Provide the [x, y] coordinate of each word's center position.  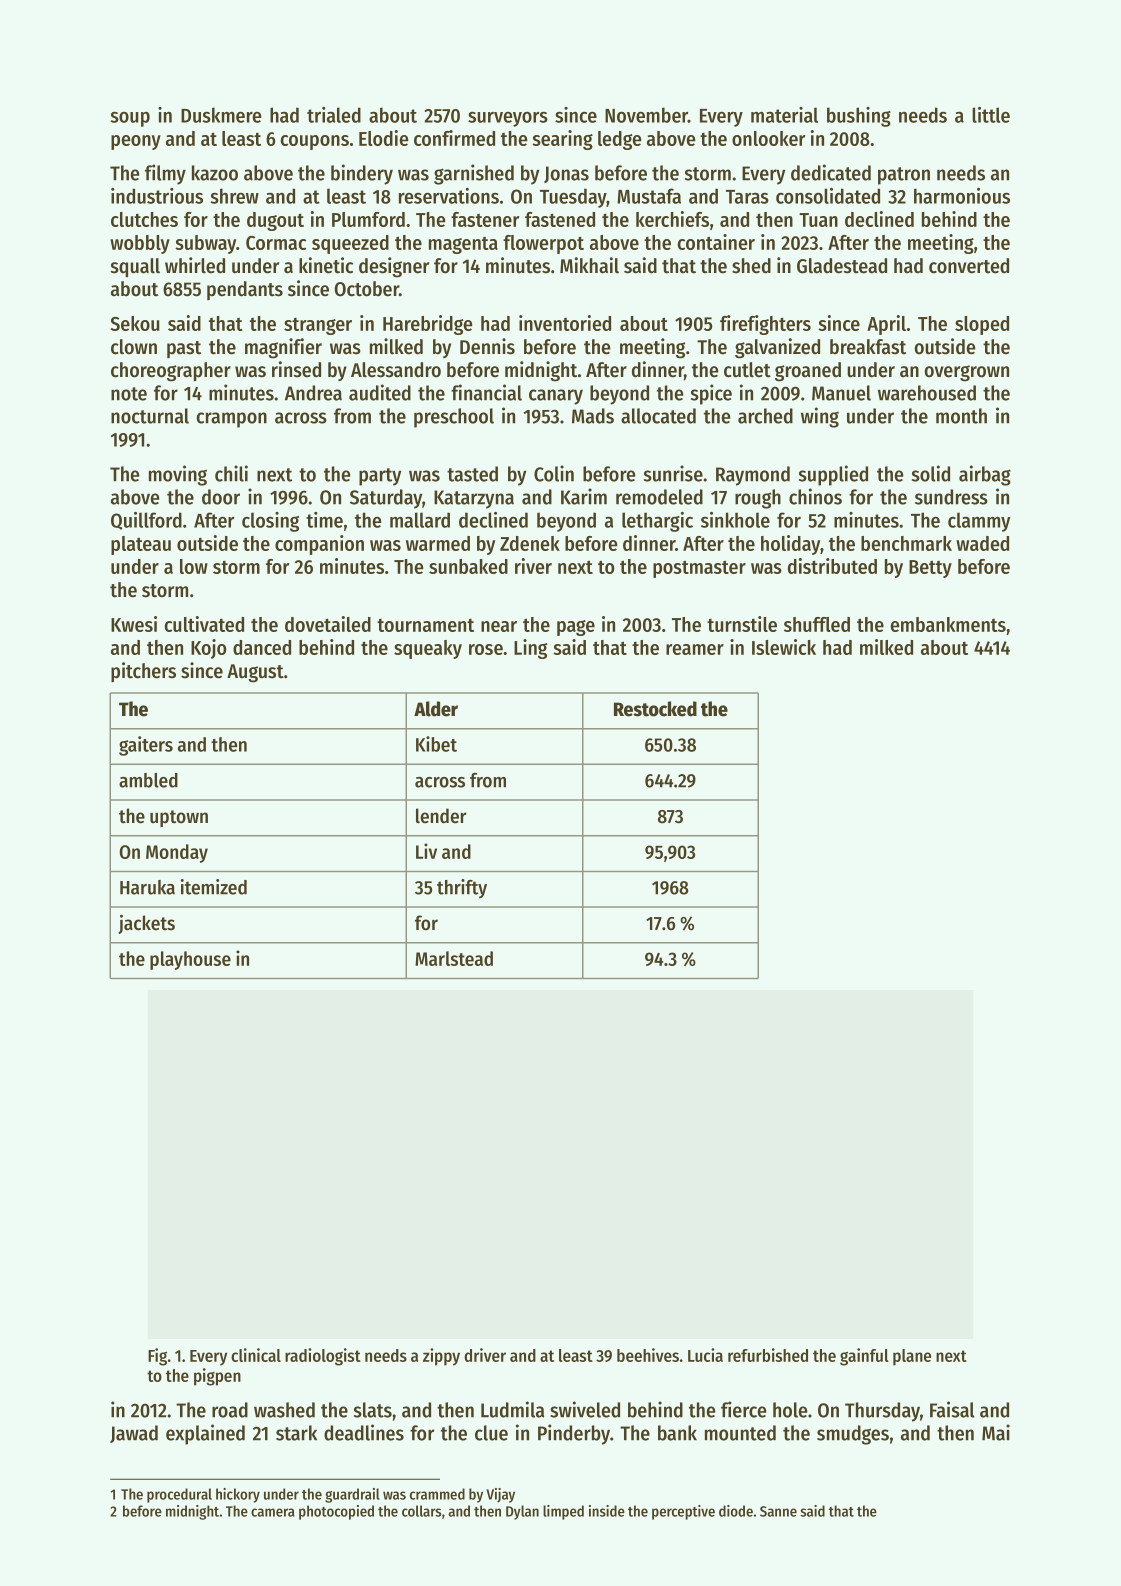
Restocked [655, 709]
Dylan [522, 1512]
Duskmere [221, 115]
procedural [179, 1495]
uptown [179, 818]
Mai [996, 1432]
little [991, 115]
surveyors [508, 119]
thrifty [462, 889]
